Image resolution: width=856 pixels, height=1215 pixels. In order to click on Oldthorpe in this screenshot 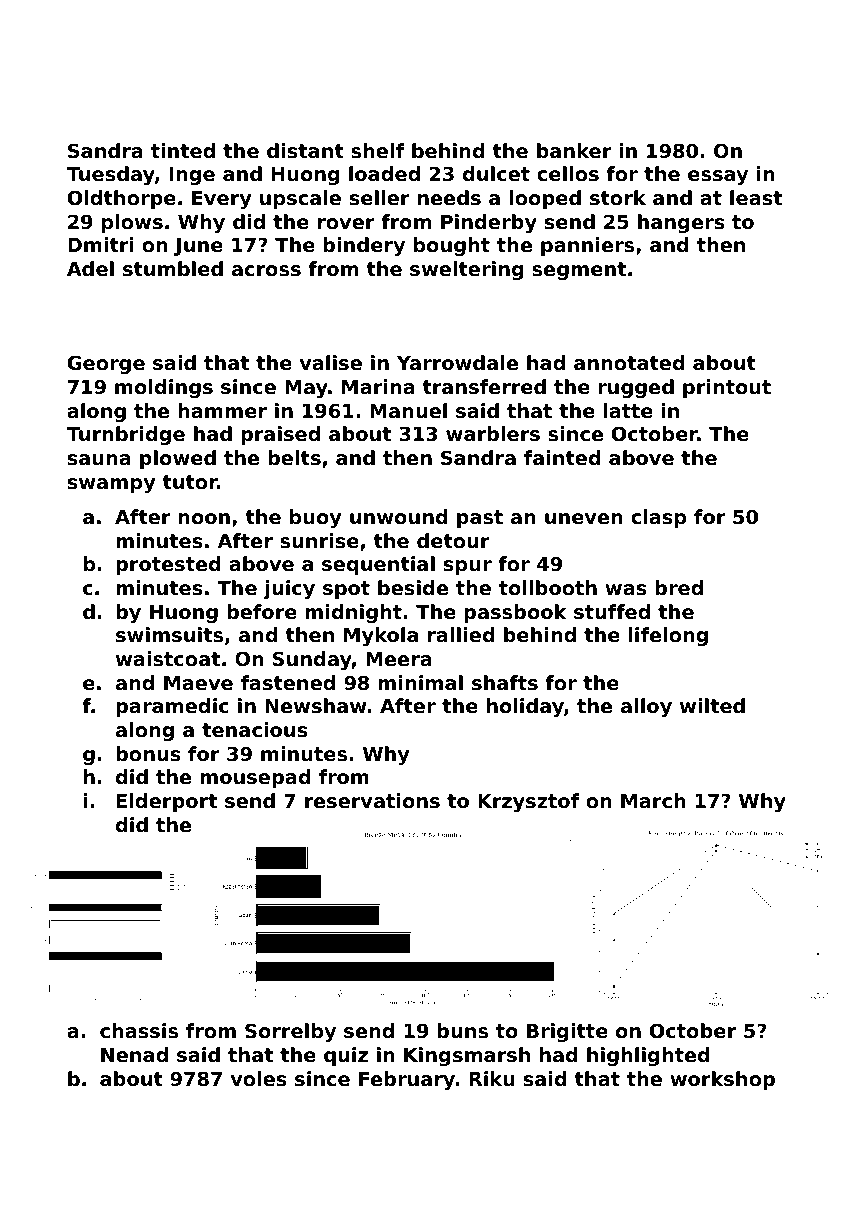, I will do `click(122, 199)`.
